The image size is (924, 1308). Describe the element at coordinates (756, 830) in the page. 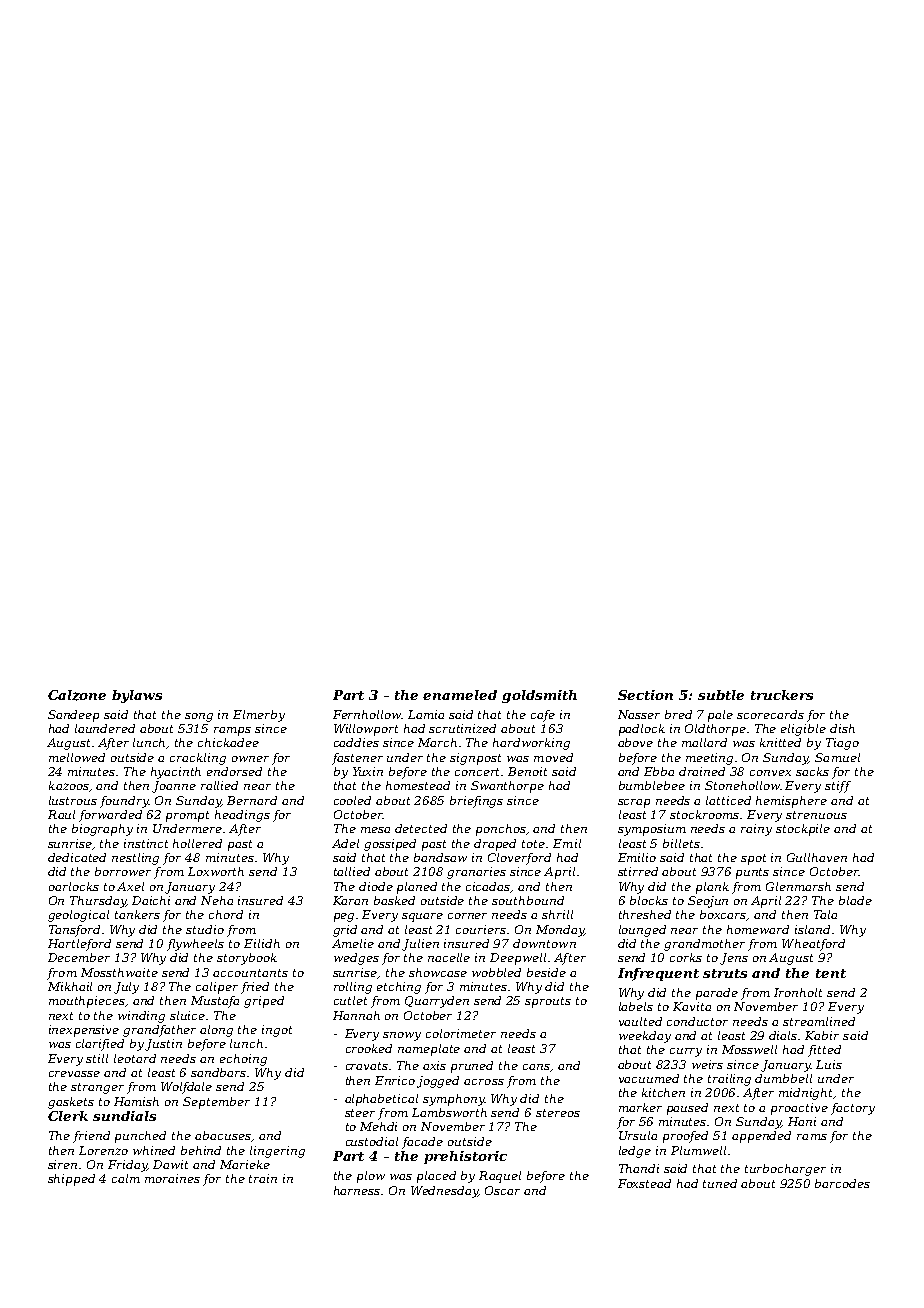

I see `rainy` at that location.
